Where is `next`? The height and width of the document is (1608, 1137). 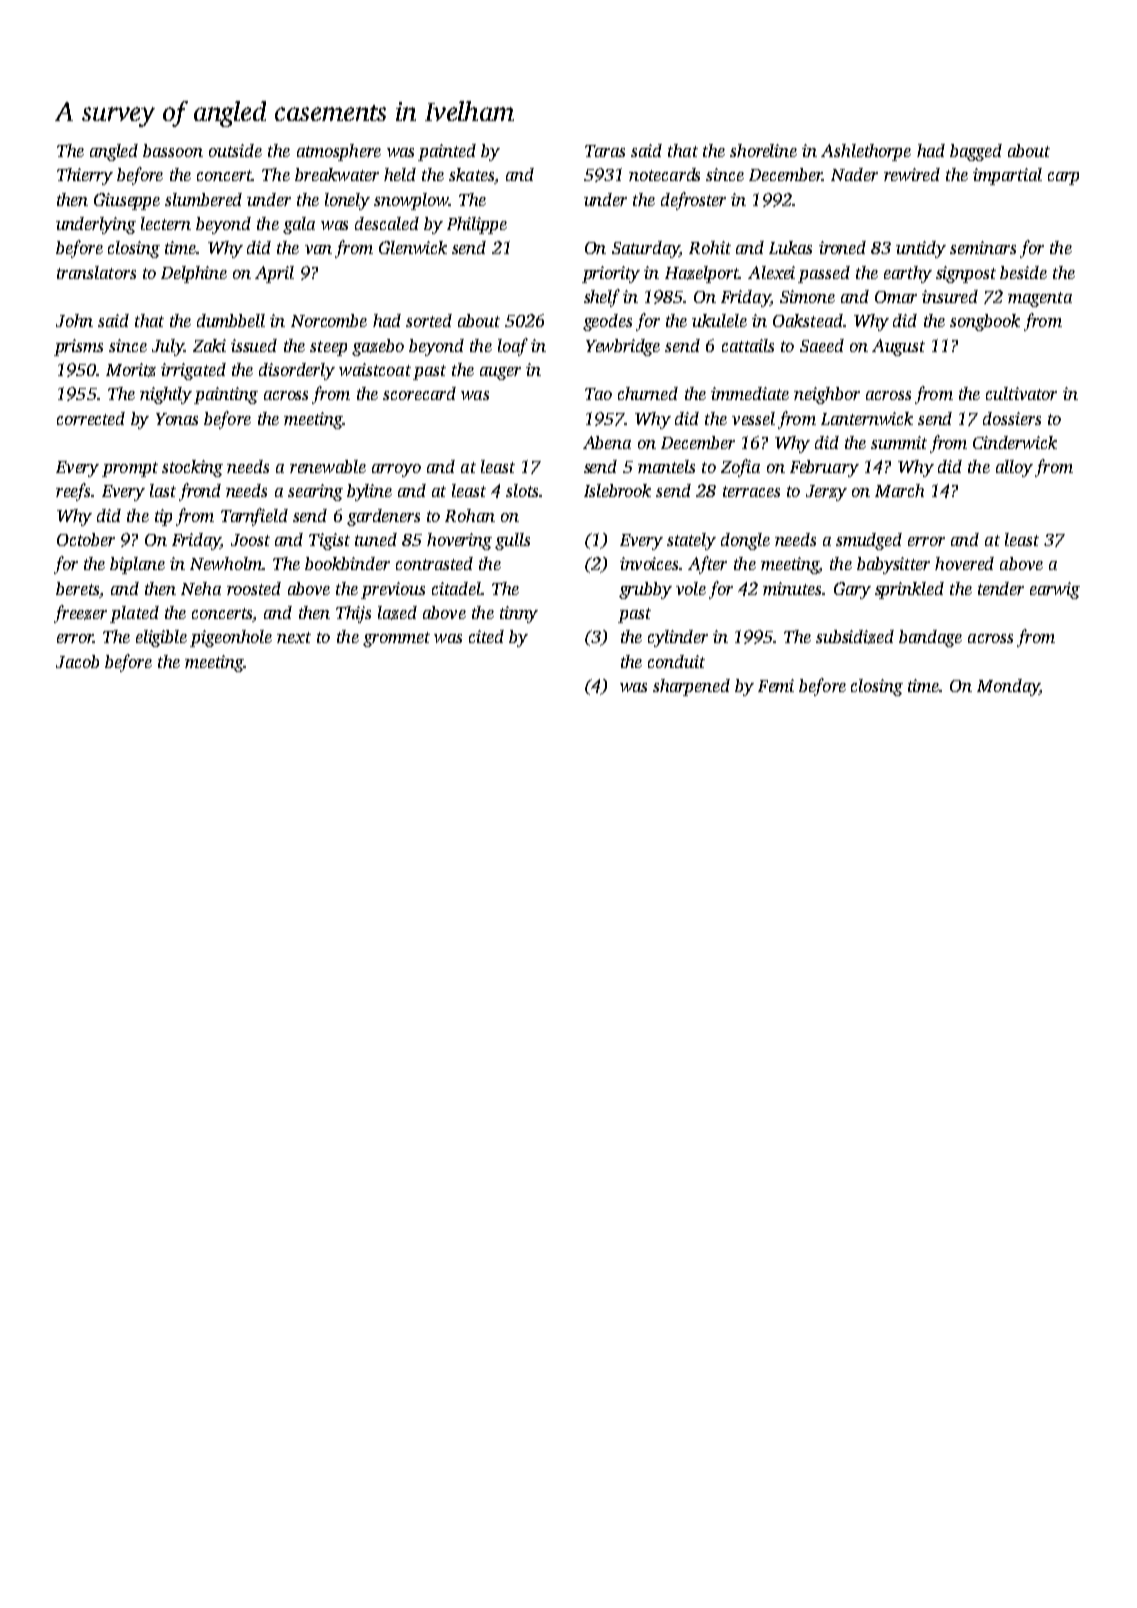
next is located at coordinates (294, 637).
